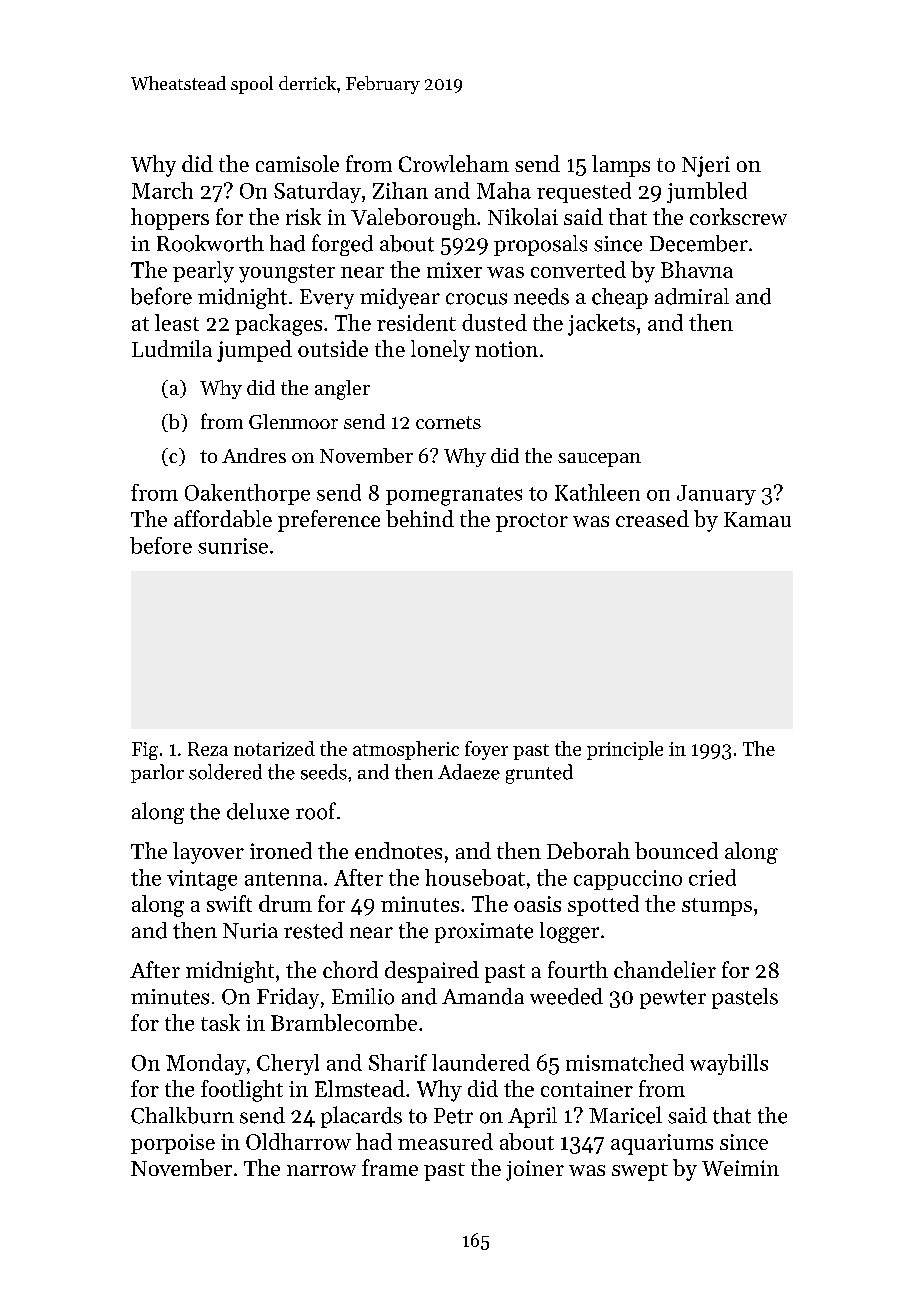 This screenshot has width=924, height=1311. What do you see at coordinates (258, 811) in the screenshot?
I see `deluxe` at bounding box center [258, 811].
